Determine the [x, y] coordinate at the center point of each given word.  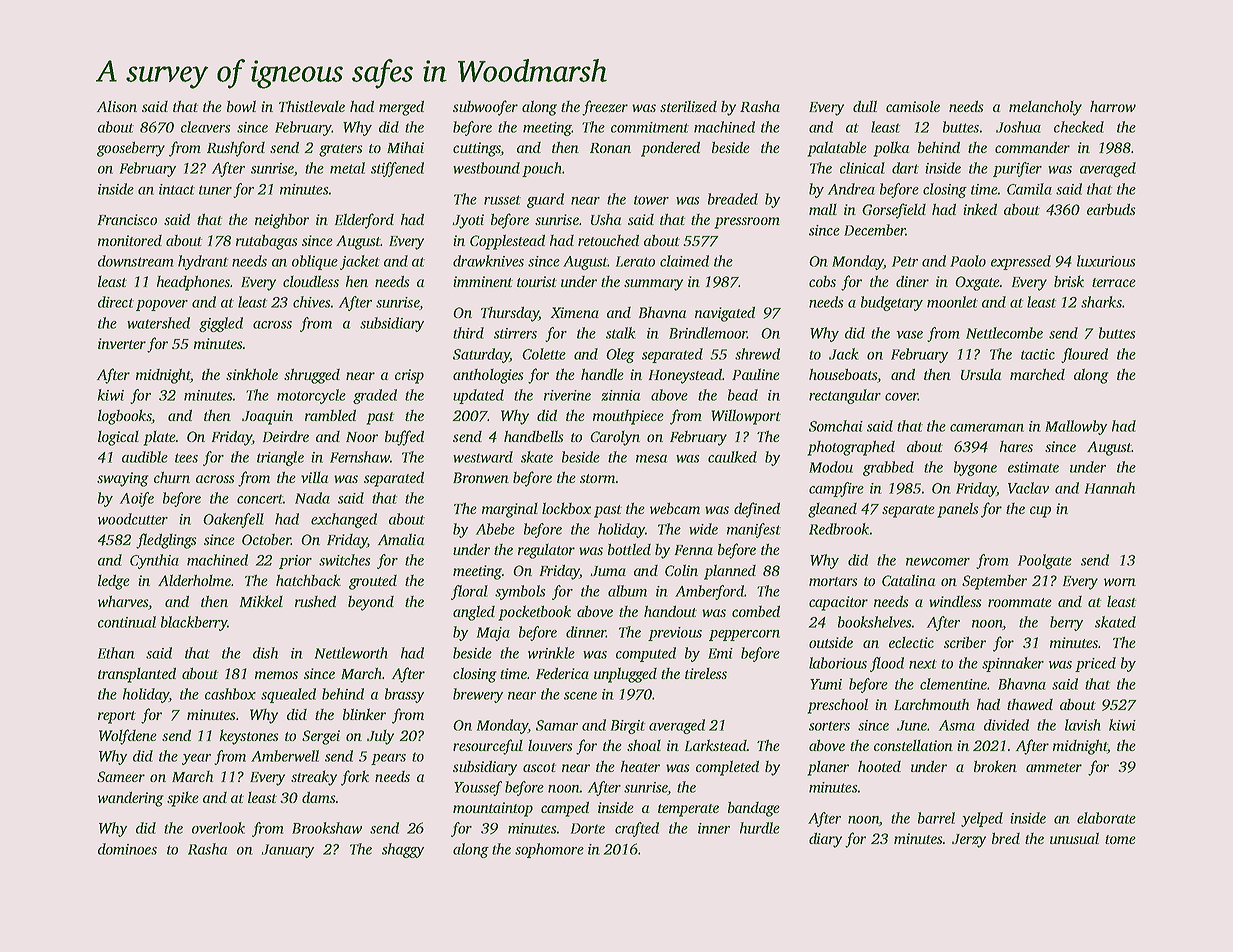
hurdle [760, 828]
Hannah [1110, 488]
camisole [913, 106]
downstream [136, 261]
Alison [117, 106]
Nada [312, 498]
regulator [546, 551]
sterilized [688, 106]
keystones [249, 737]
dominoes [127, 849]
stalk [621, 333]
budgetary [892, 303]
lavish [1083, 725]
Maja [493, 634]
